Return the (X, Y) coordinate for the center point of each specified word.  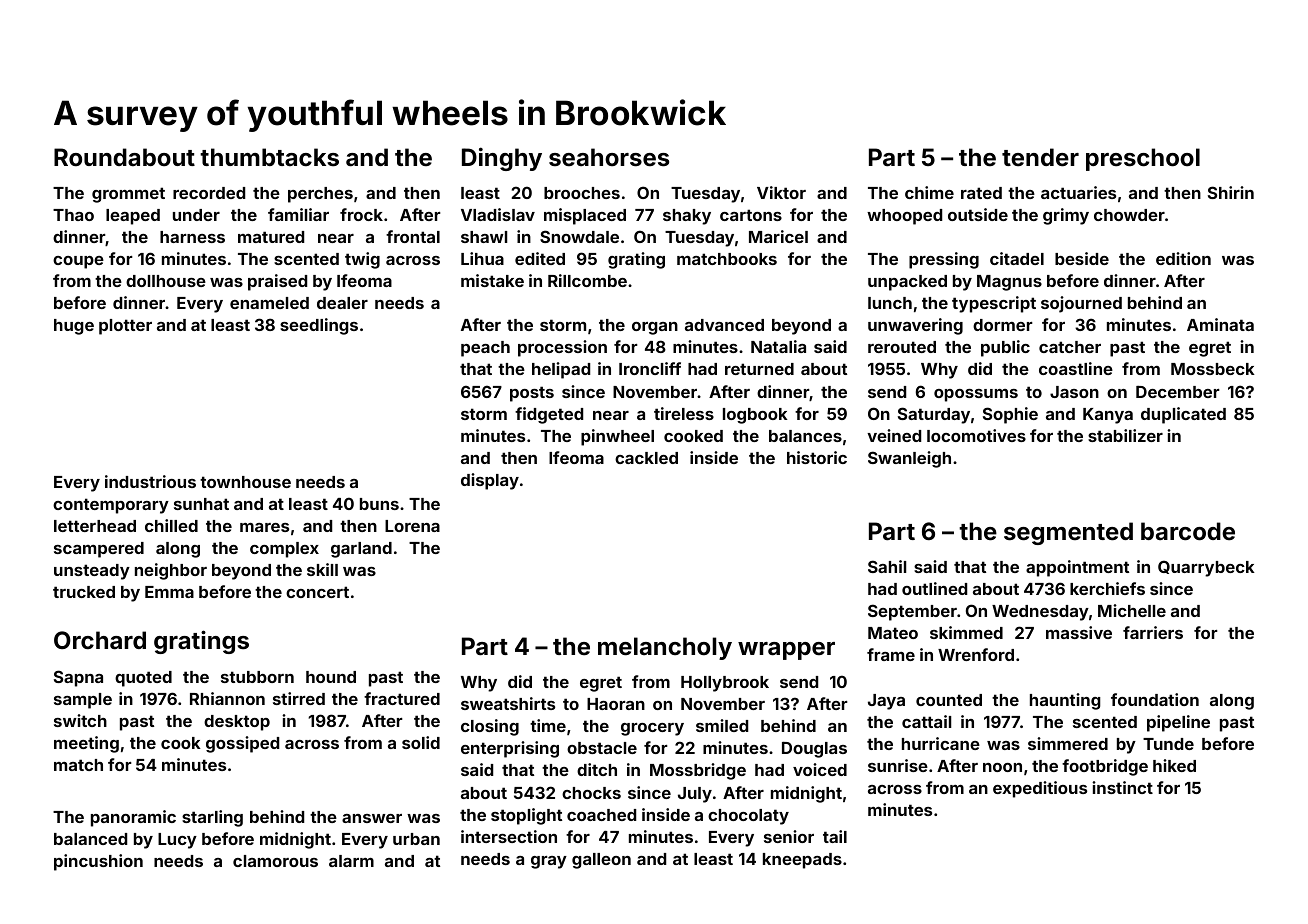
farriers (1153, 632)
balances (805, 436)
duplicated (1183, 415)
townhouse (245, 482)
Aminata (1220, 324)
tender (1040, 157)
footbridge (1105, 767)
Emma (169, 592)
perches (320, 195)
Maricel (778, 236)
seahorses (609, 157)
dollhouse (166, 281)
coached (601, 815)
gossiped (242, 744)
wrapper (786, 651)
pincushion (98, 862)
